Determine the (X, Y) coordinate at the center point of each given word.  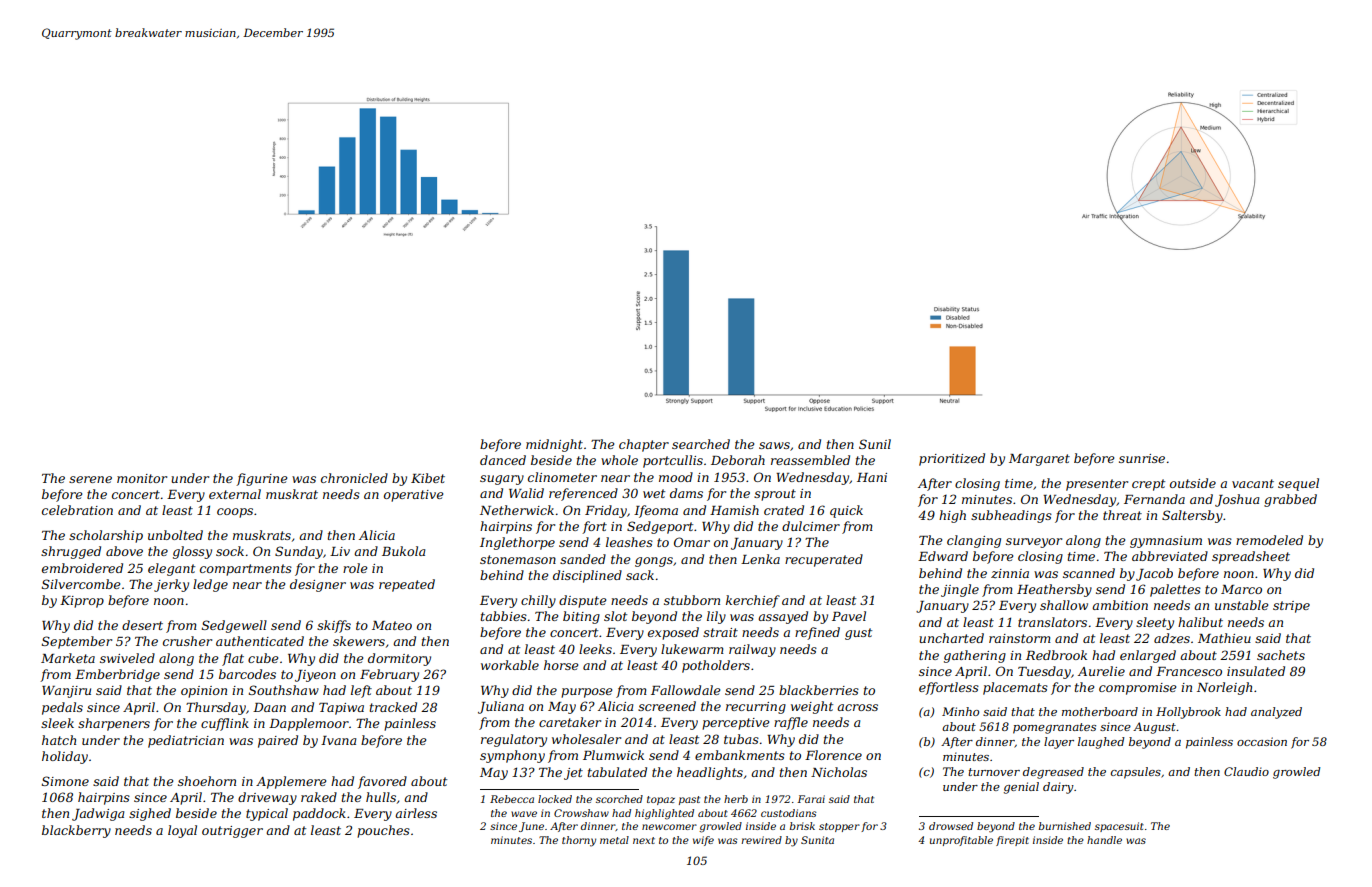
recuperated (824, 560)
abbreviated (1170, 556)
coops (235, 513)
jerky (171, 585)
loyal (182, 831)
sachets (1281, 655)
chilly (538, 601)
